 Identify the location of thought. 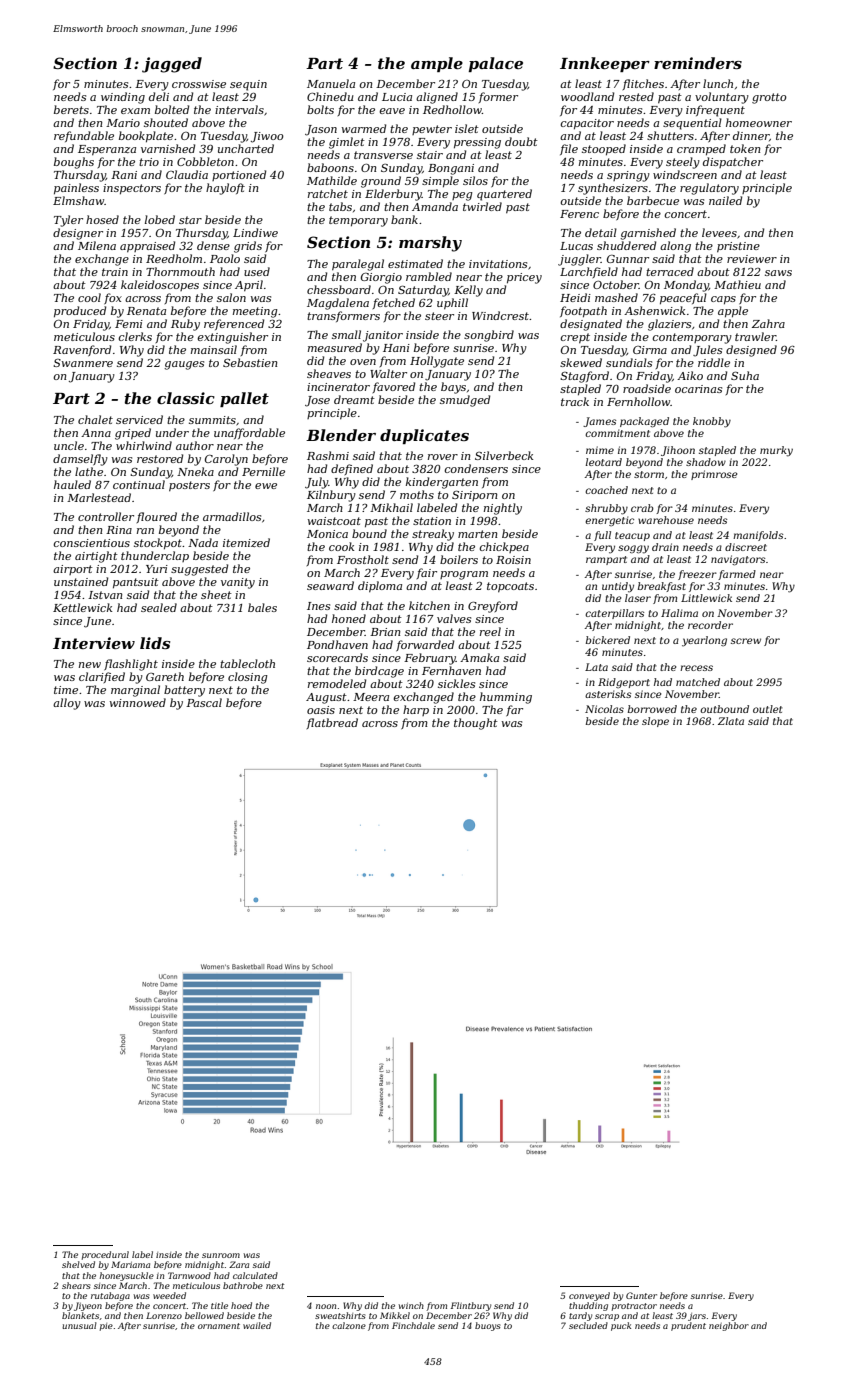
(476, 724).
